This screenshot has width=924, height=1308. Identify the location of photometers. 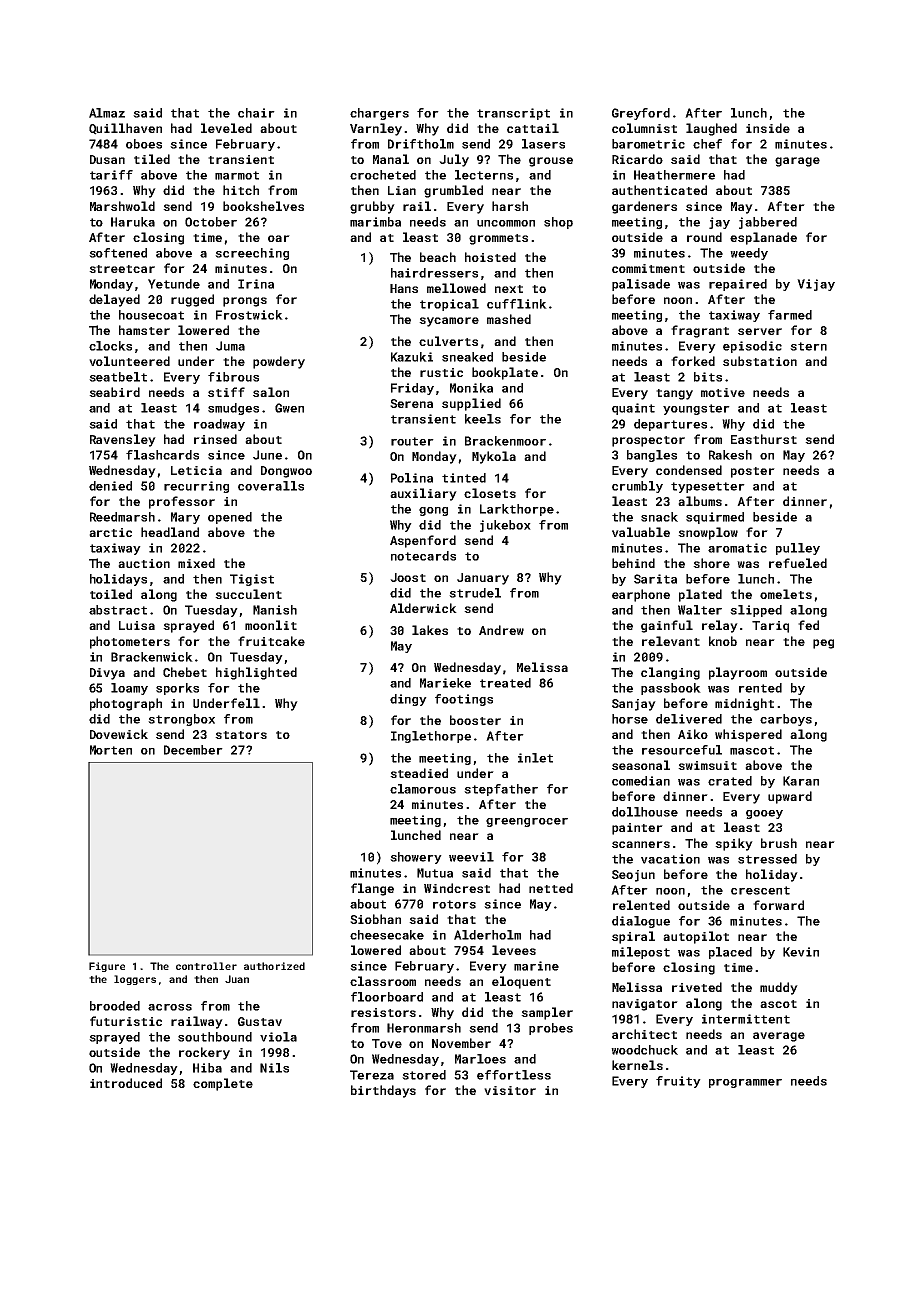
(130, 642).
